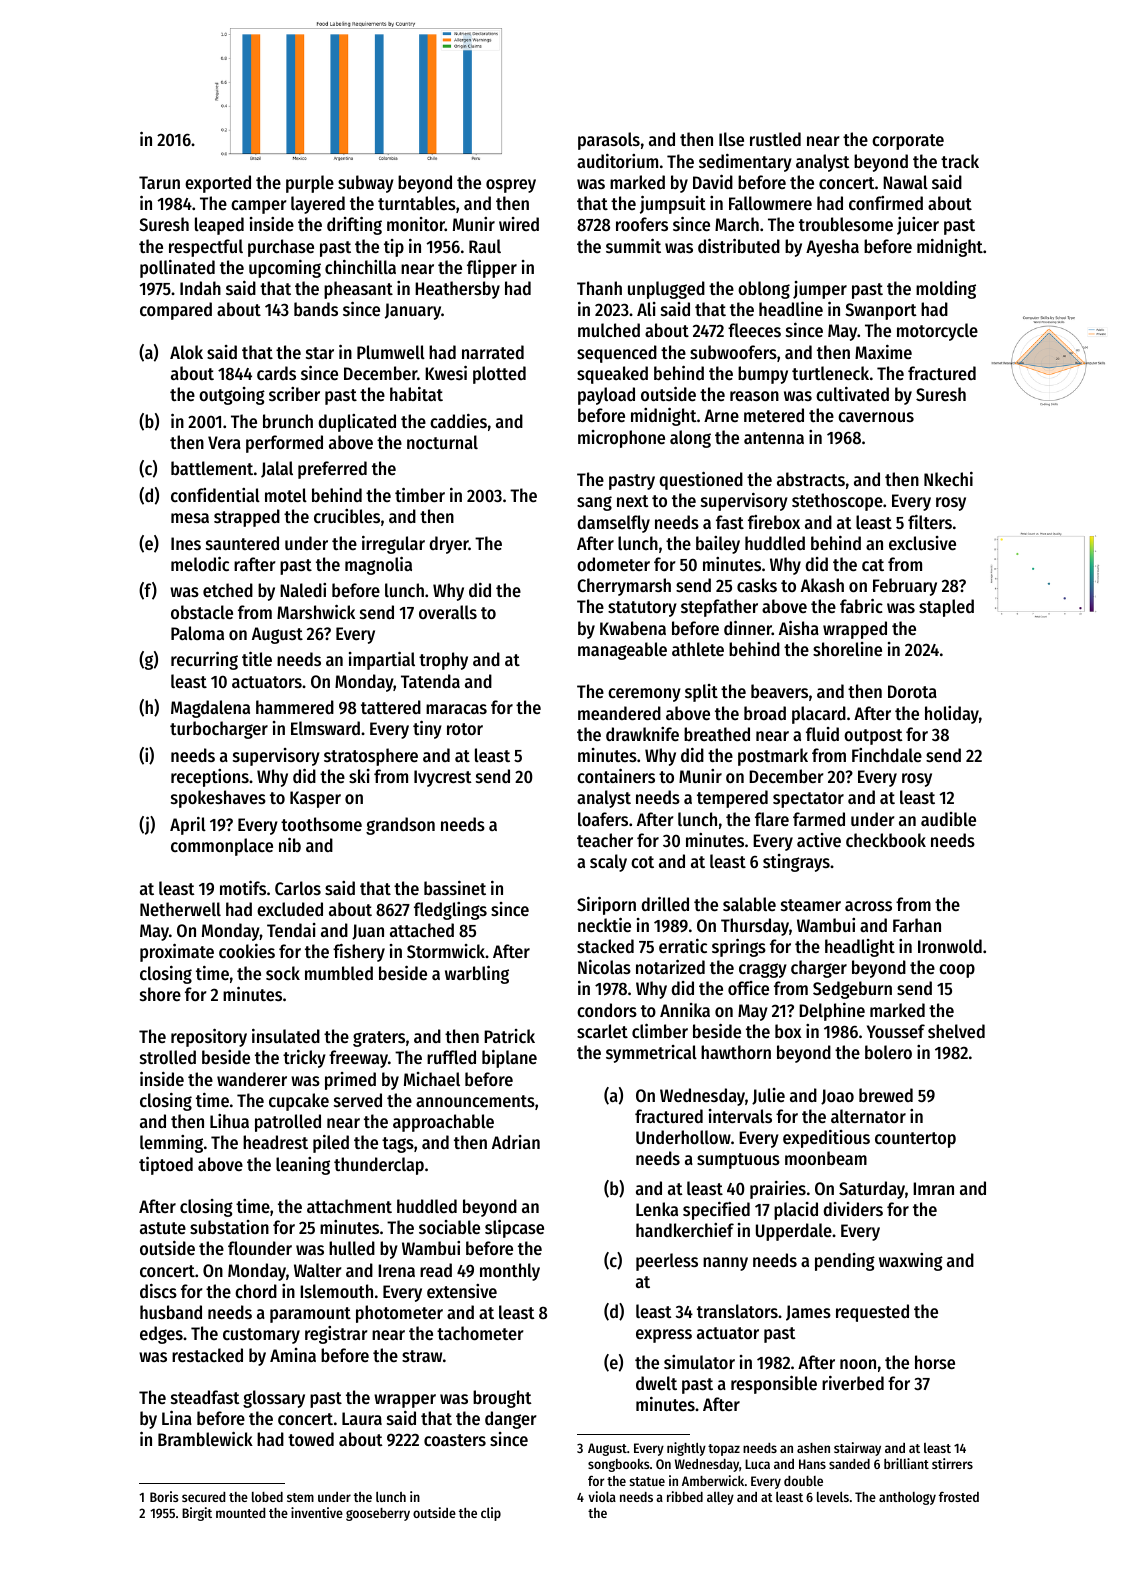  I want to click on Ilse, so click(731, 139).
